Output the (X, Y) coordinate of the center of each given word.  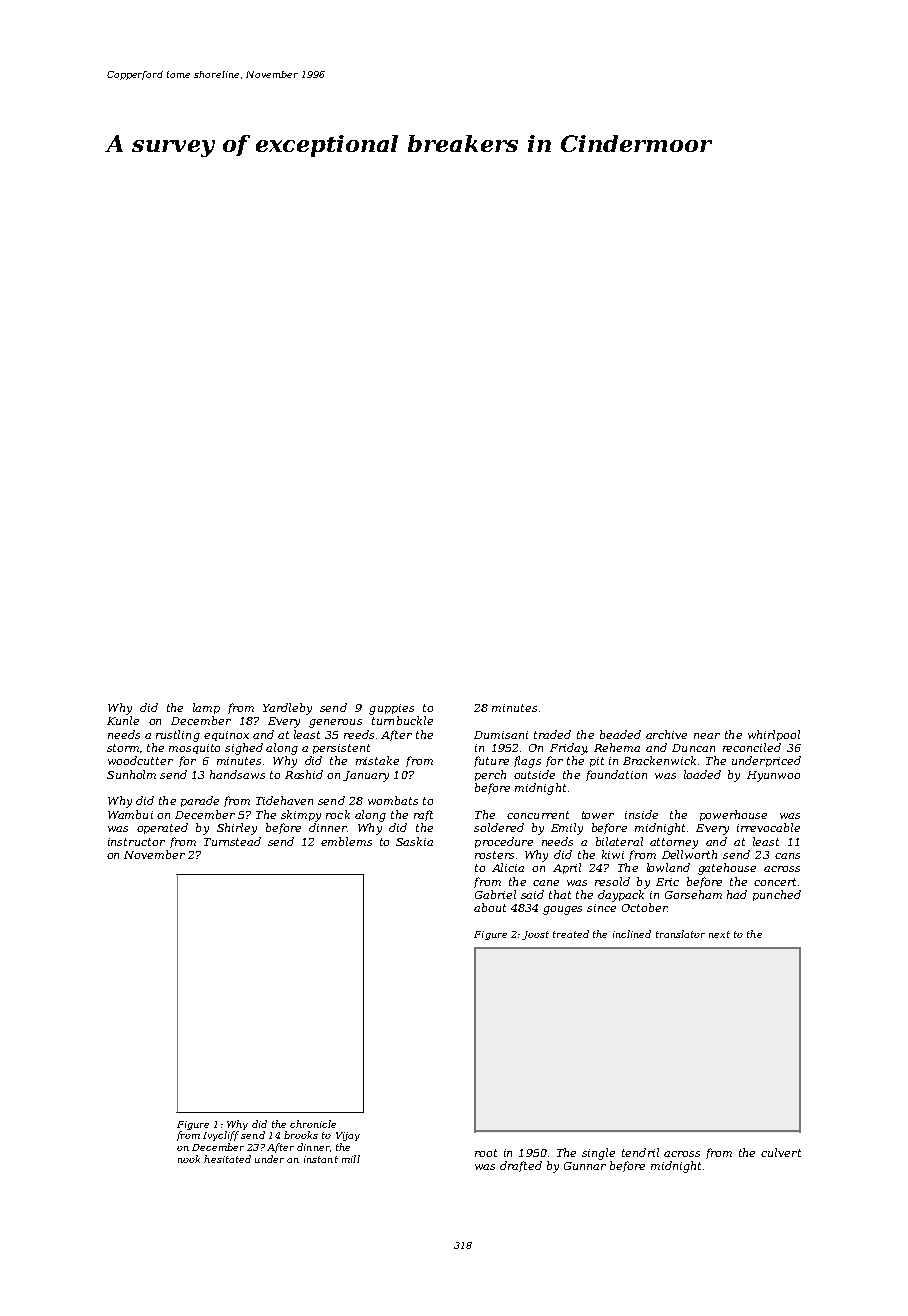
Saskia (414, 841)
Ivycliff (221, 1136)
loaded (702, 774)
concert (775, 882)
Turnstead (232, 841)
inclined (632, 934)
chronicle (313, 1124)
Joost (535, 935)
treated (571, 934)
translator (680, 934)
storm (123, 748)
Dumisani (501, 735)
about (490, 907)
